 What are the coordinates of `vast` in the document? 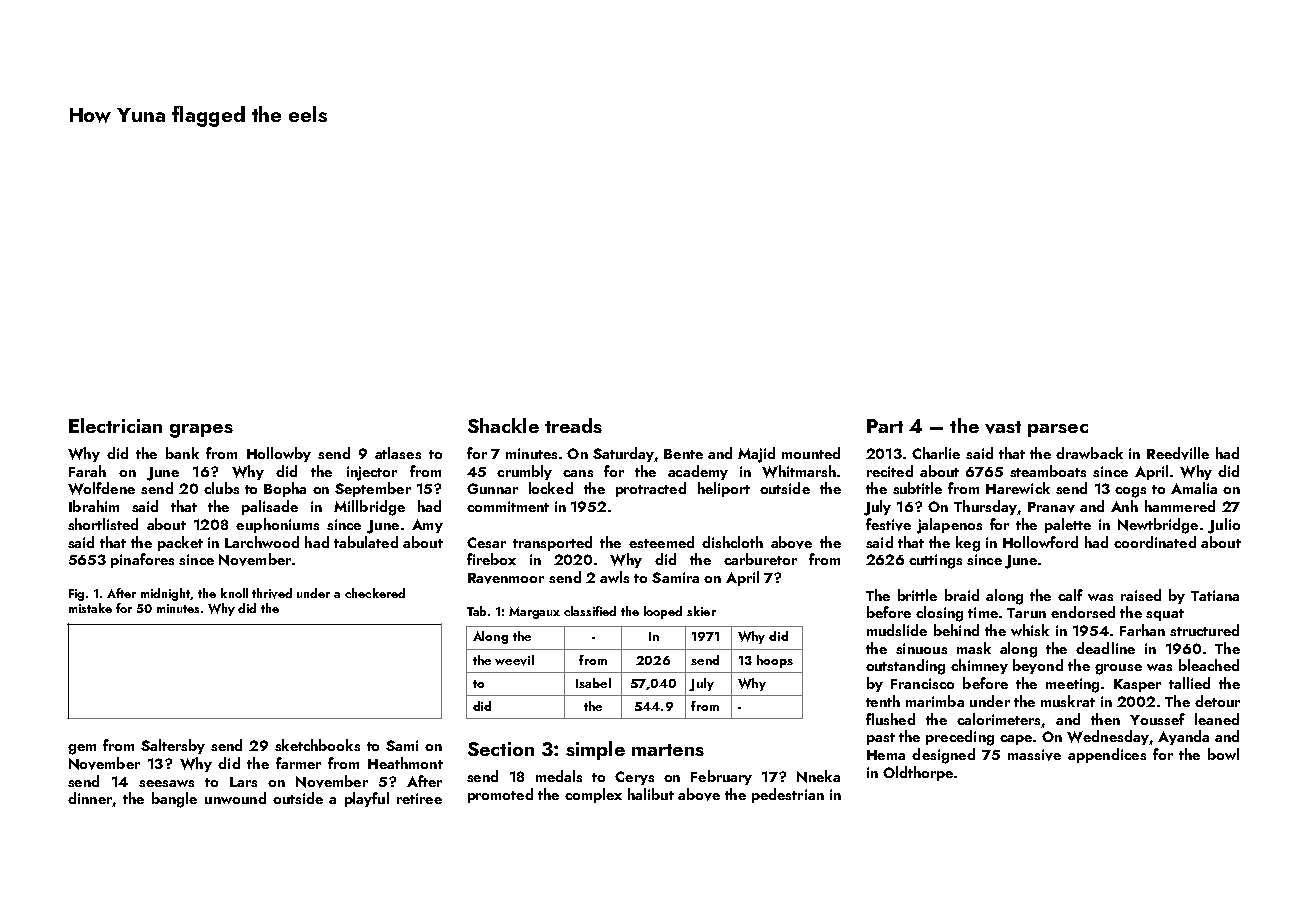 It's located at (1003, 427).
